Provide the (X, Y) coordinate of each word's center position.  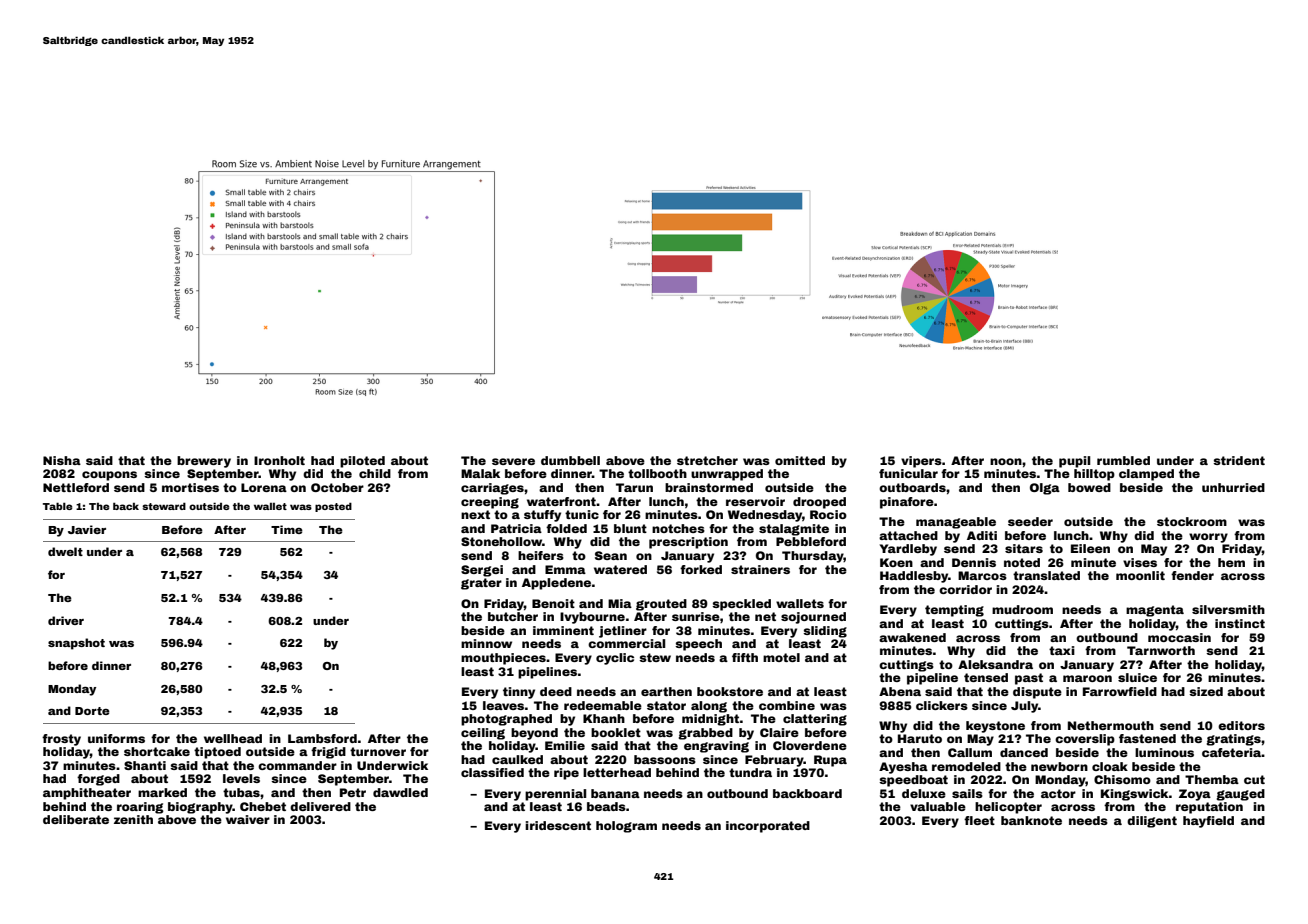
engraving (716, 747)
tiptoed (217, 753)
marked (162, 792)
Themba (1212, 779)
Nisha (62, 460)
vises (1140, 562)
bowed (1089, 487)
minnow (486, 643)
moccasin (1179, 637)
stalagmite (794, 530)
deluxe (924, 793)
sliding (825, 632)
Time (287, 529)
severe (513, 461)
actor (1058, 793)
